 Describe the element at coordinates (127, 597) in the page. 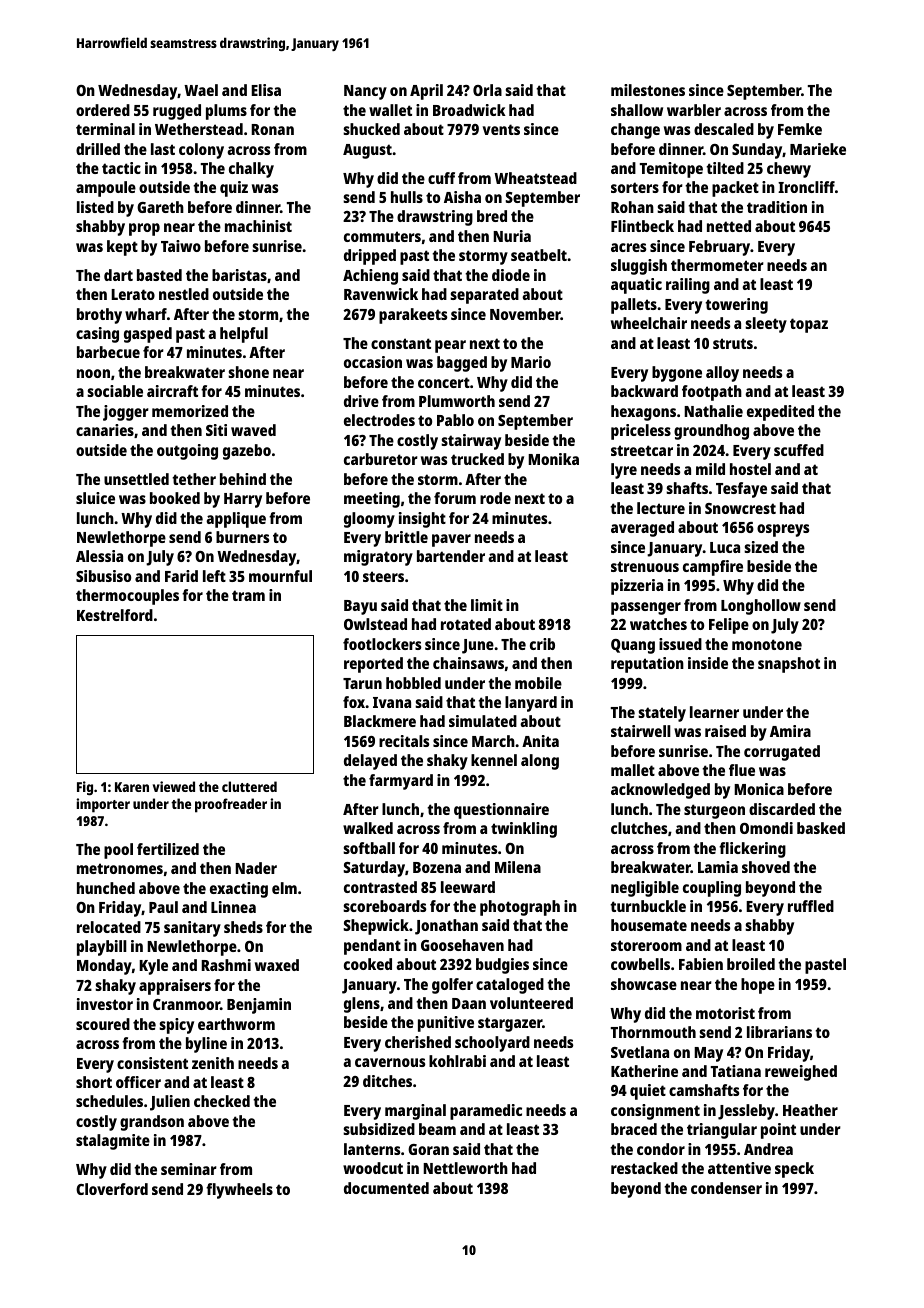

I see `thermocouples` at that location.
